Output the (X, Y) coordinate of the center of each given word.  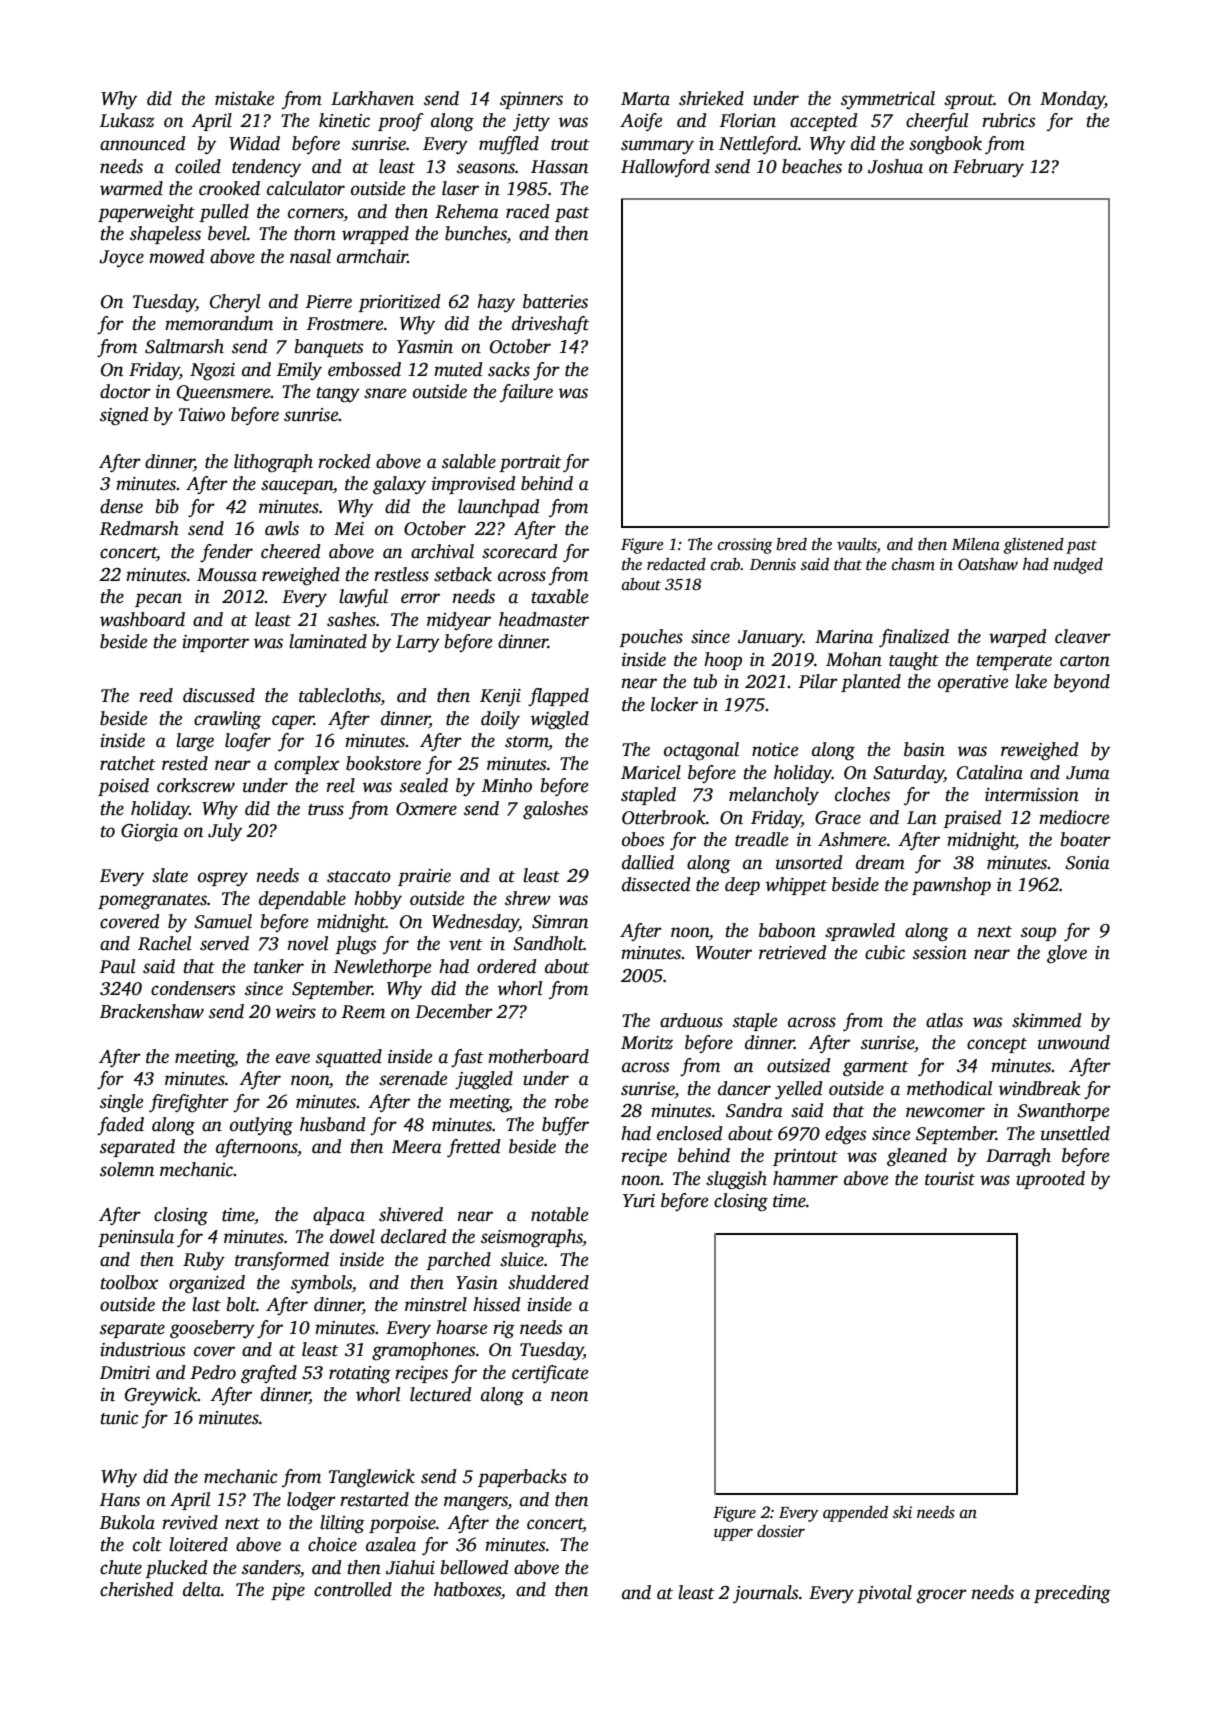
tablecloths (340, 696)
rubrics (1008, 120)
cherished (137, 1589)
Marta (645, 99)
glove (1067, 954)
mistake (244, 98)
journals (765, 1594)
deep (742, 886)
